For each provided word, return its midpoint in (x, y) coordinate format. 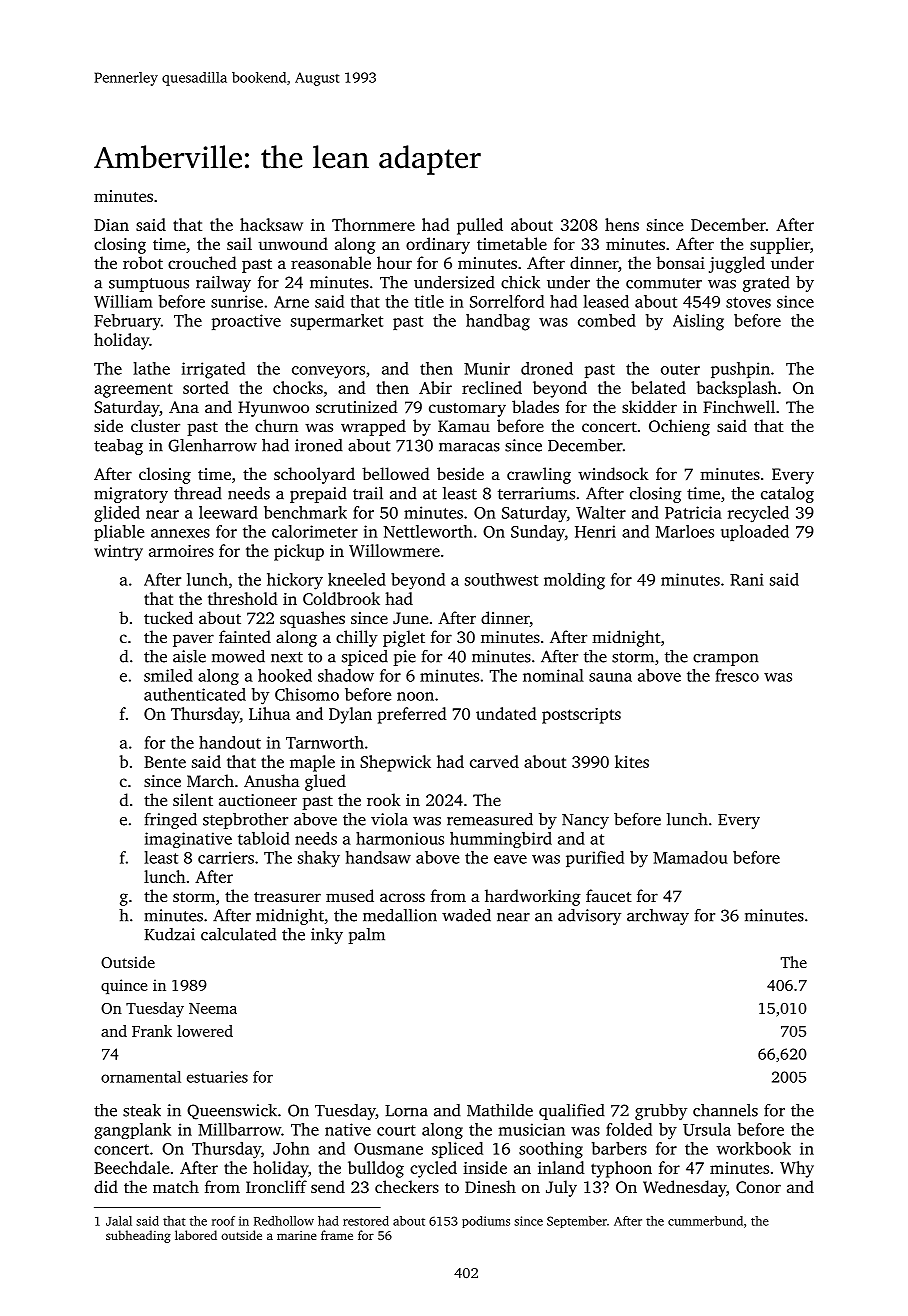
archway (658, 917)
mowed (238, 656)
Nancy (585, 821)
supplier (780, 245)
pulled (480, 226)
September (577, 1222)
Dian (111, 225)
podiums (486, 1222)
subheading (138, 1236)
